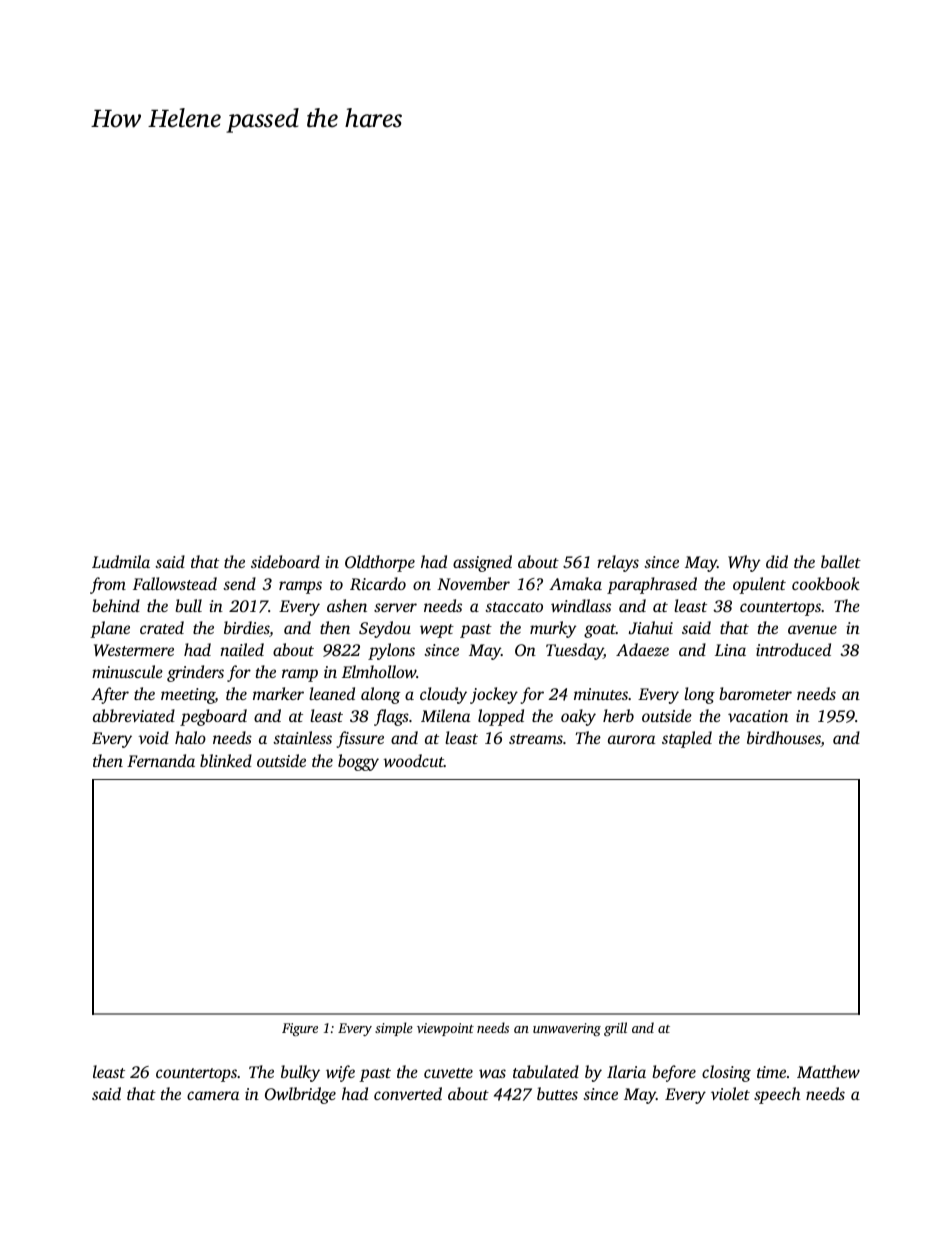 This screenshot has height=1233, width=952. What do you see at coordinates (379, 671) in the screenshot?
I see `Elmhollow` at bounding box center [379, 671].
